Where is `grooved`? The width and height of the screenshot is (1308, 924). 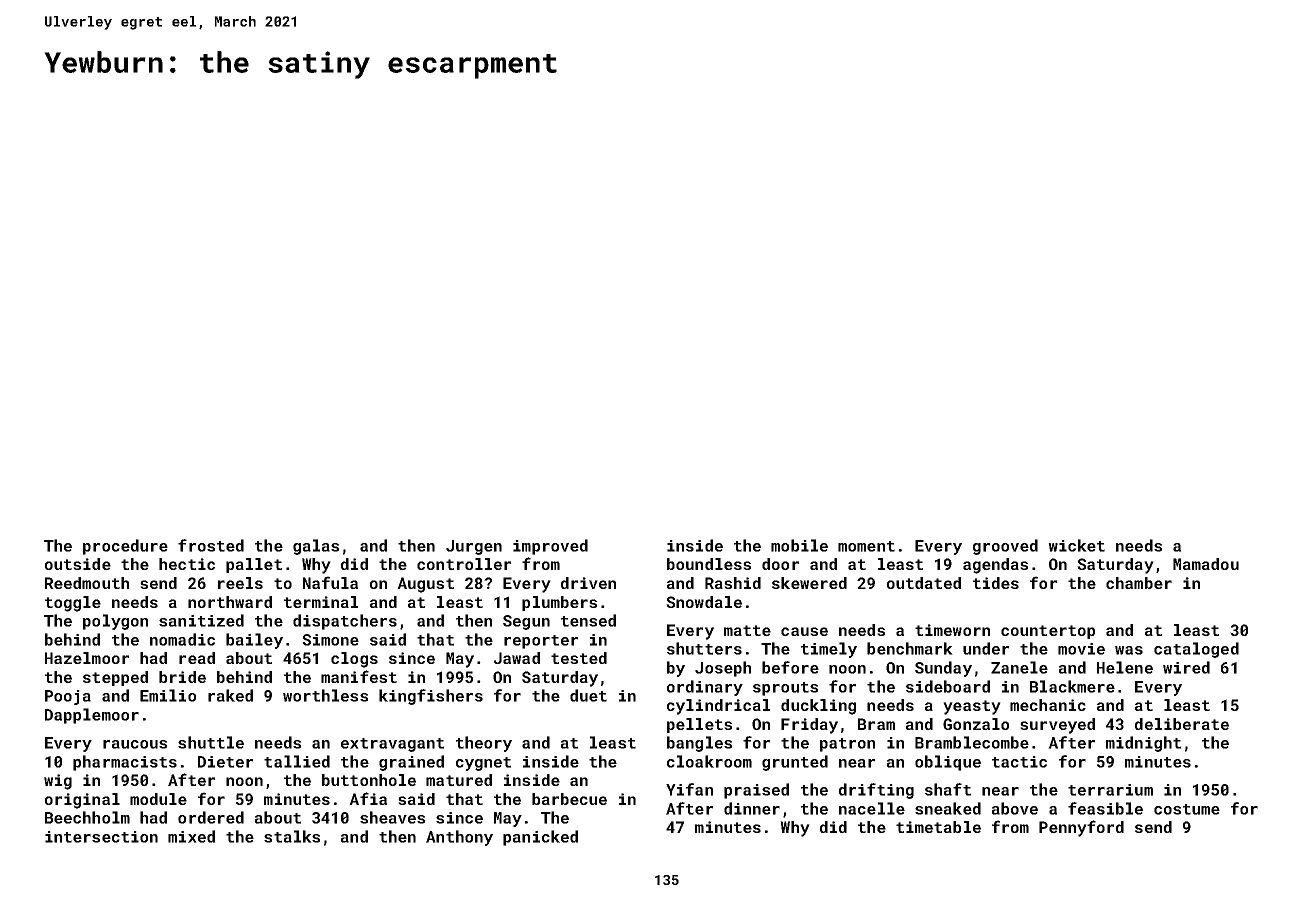 grooved is located at coordinates (1005, 547).
